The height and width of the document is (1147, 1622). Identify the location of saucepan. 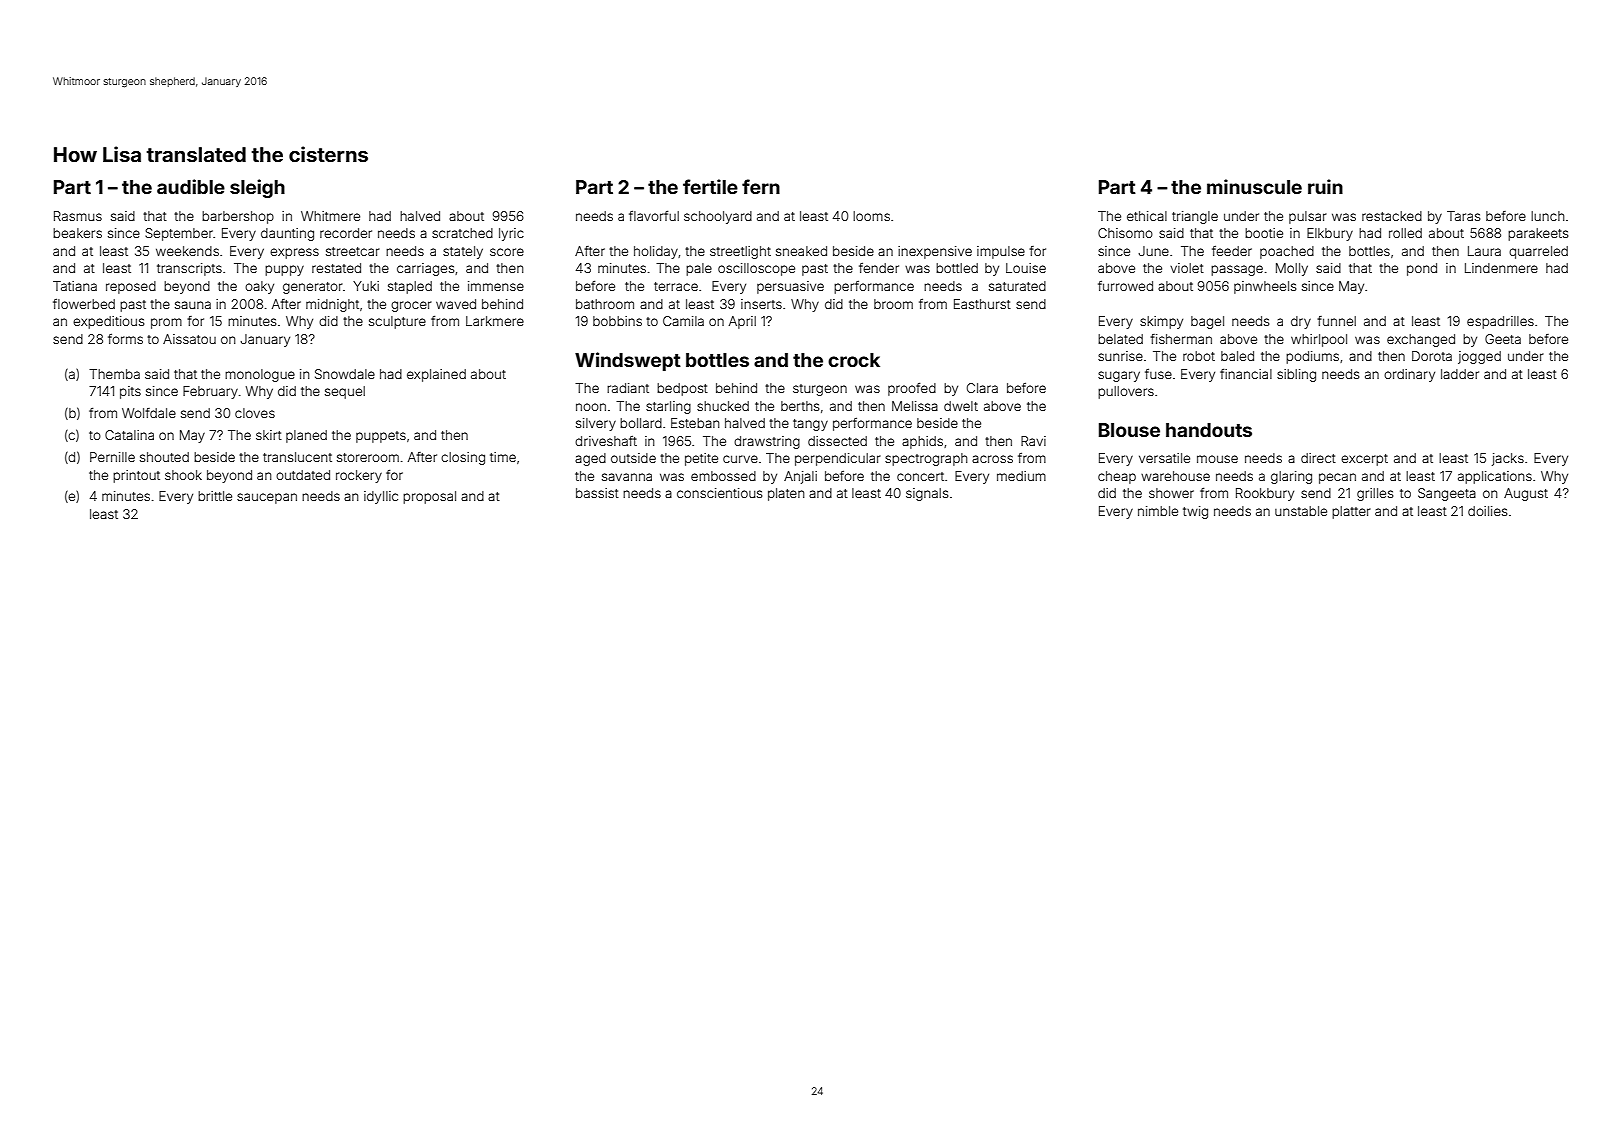
(267, 498).
